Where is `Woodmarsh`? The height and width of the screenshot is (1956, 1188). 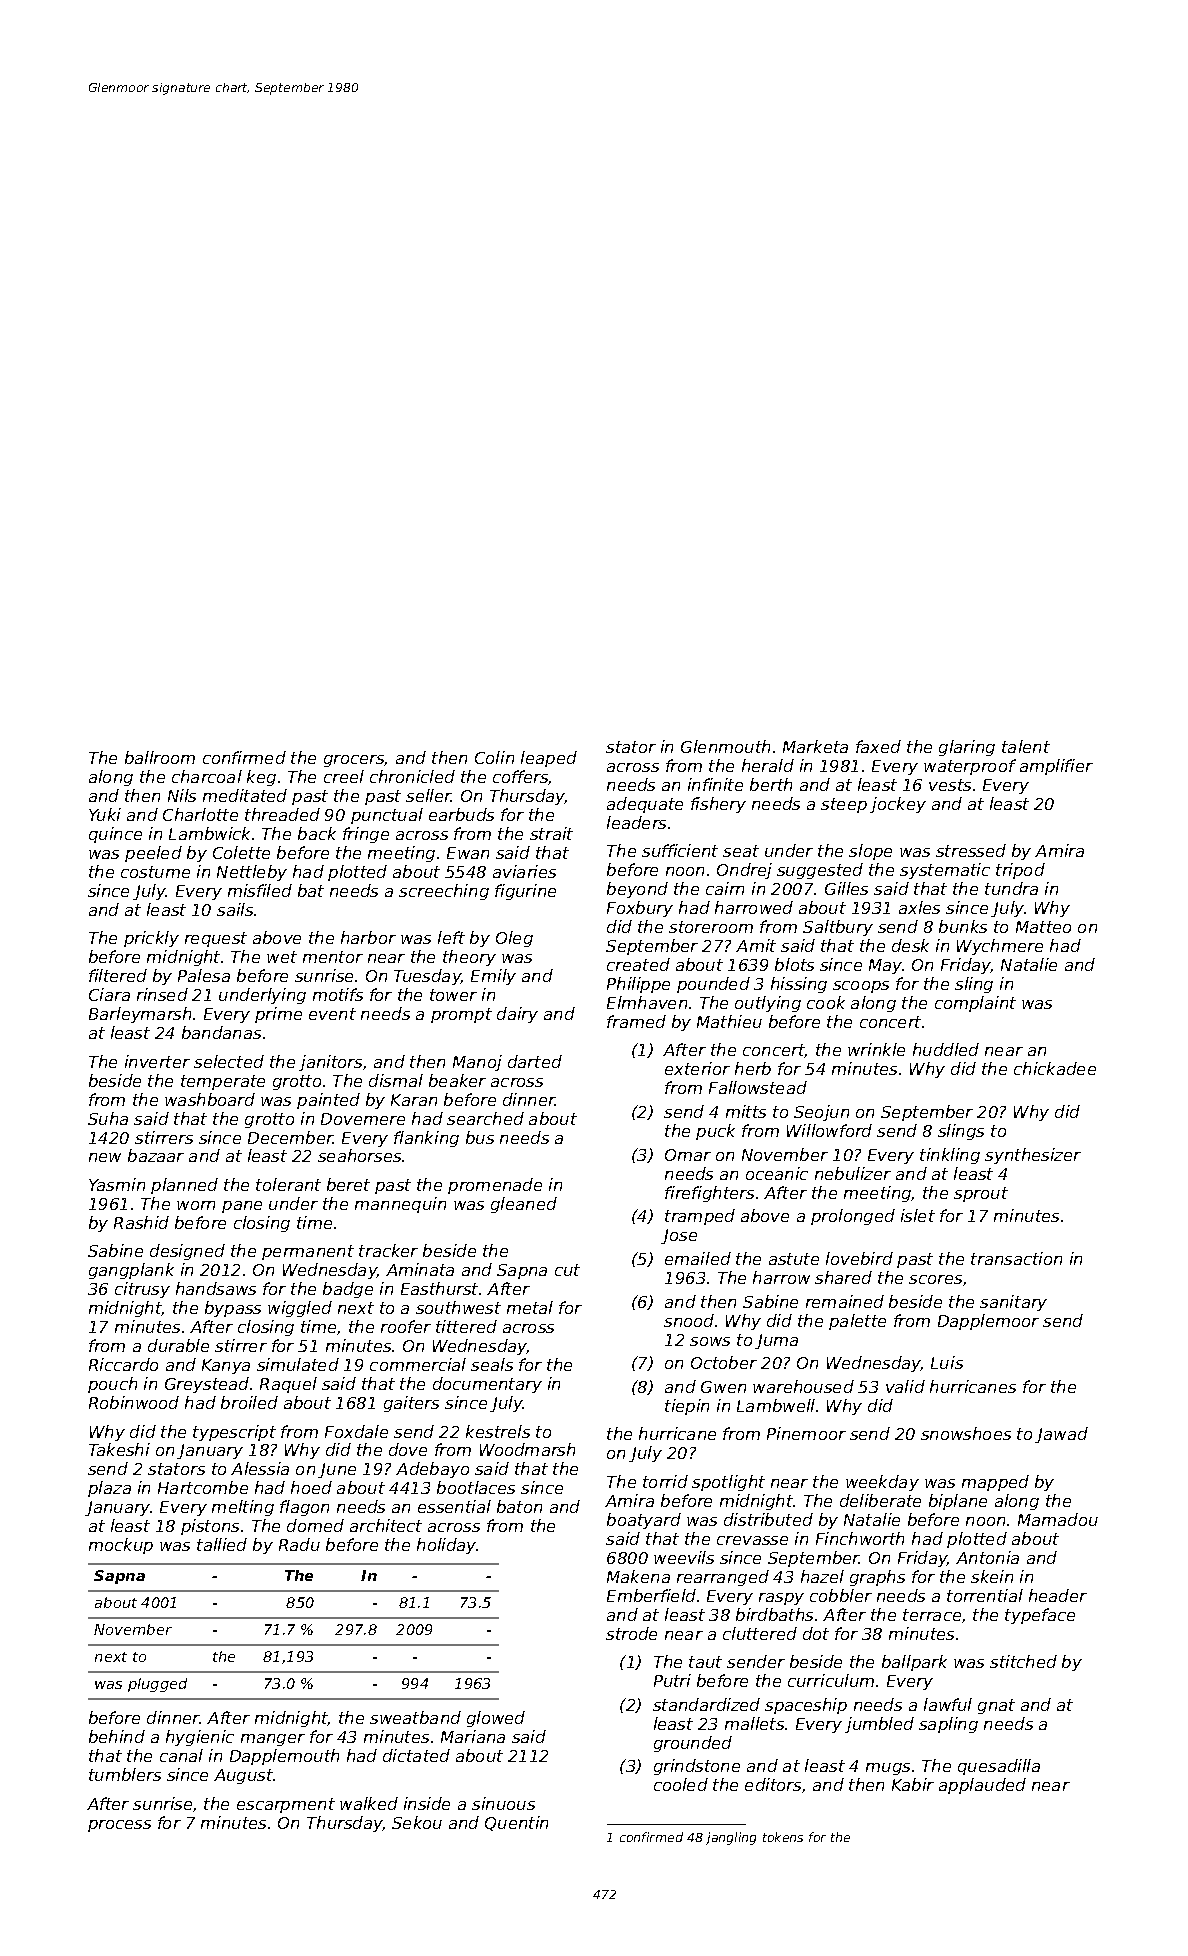 Woodmarsh is located at coordinates (527, 1449).
